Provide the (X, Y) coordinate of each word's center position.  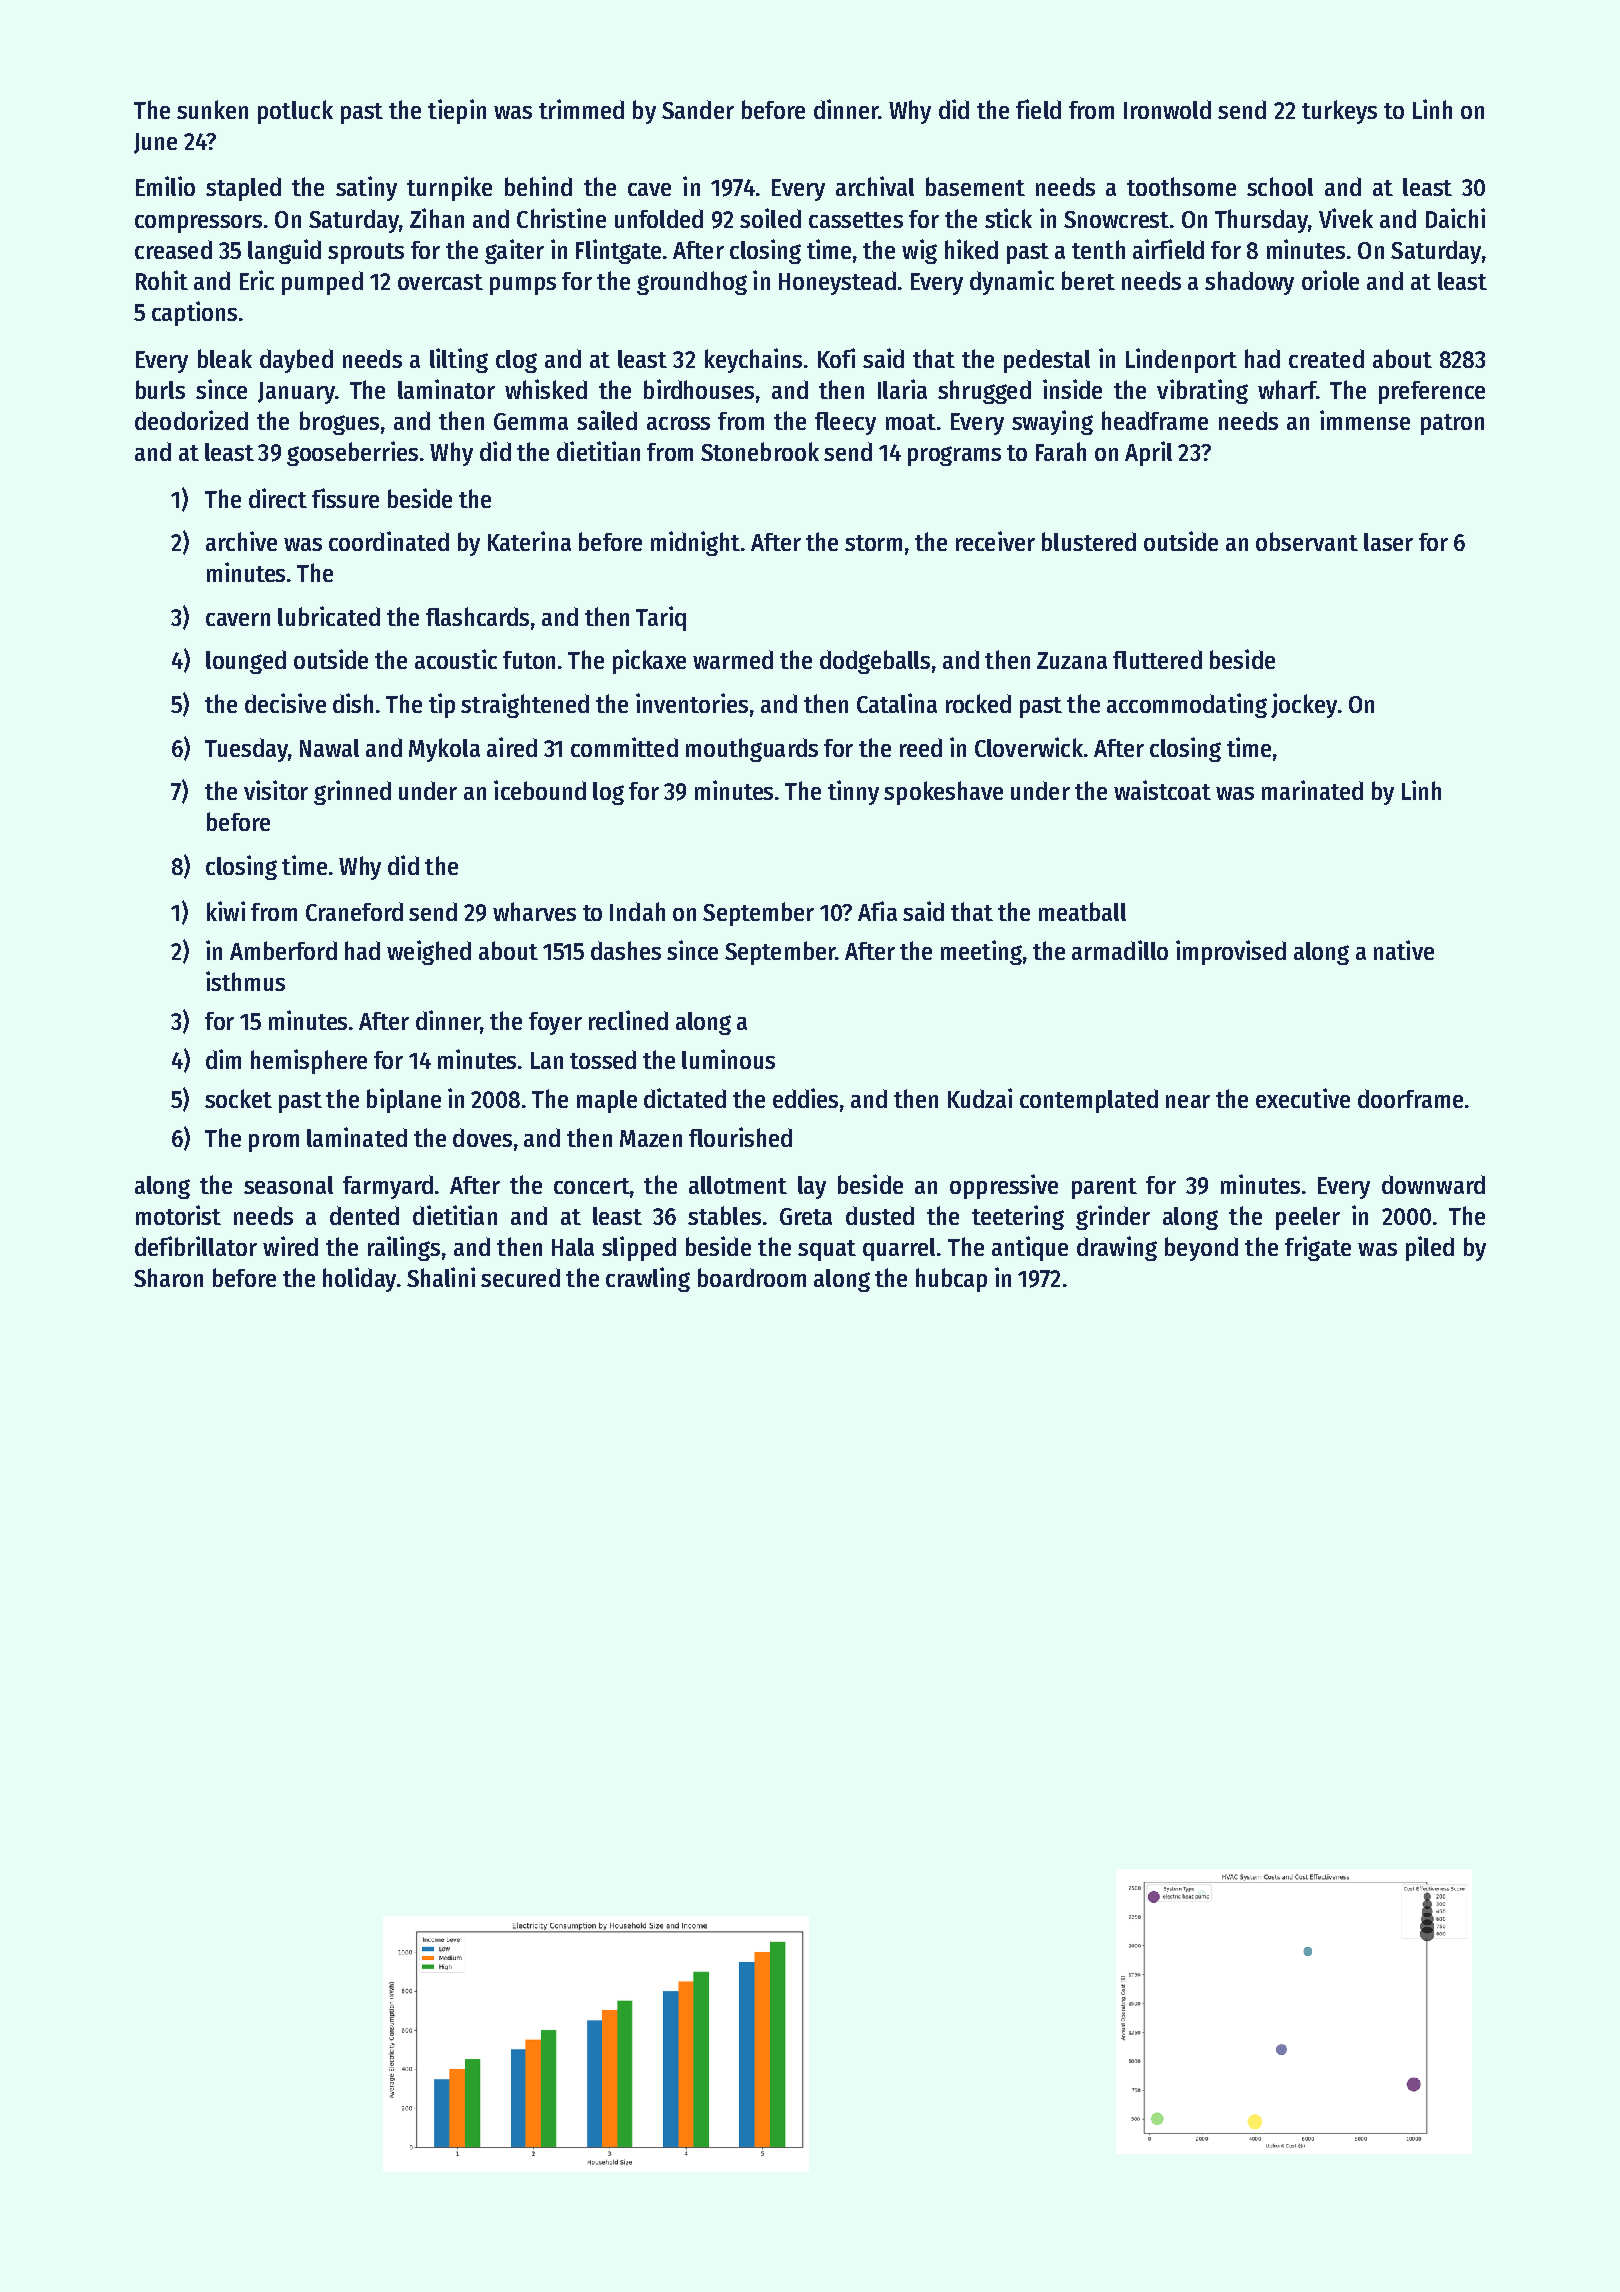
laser (1388, 542)
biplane (404, 1100)
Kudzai (980, 1098)
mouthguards (752, 750)
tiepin (457, 111)
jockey (1304, 705)
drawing (1117, 1248)
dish (353, 703)
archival (875, 186)
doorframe (1410, 1098)
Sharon (168, 1277)
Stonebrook (760, 451)
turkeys (1339, 112)
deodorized (191, 420)
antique (1030, 1248)
